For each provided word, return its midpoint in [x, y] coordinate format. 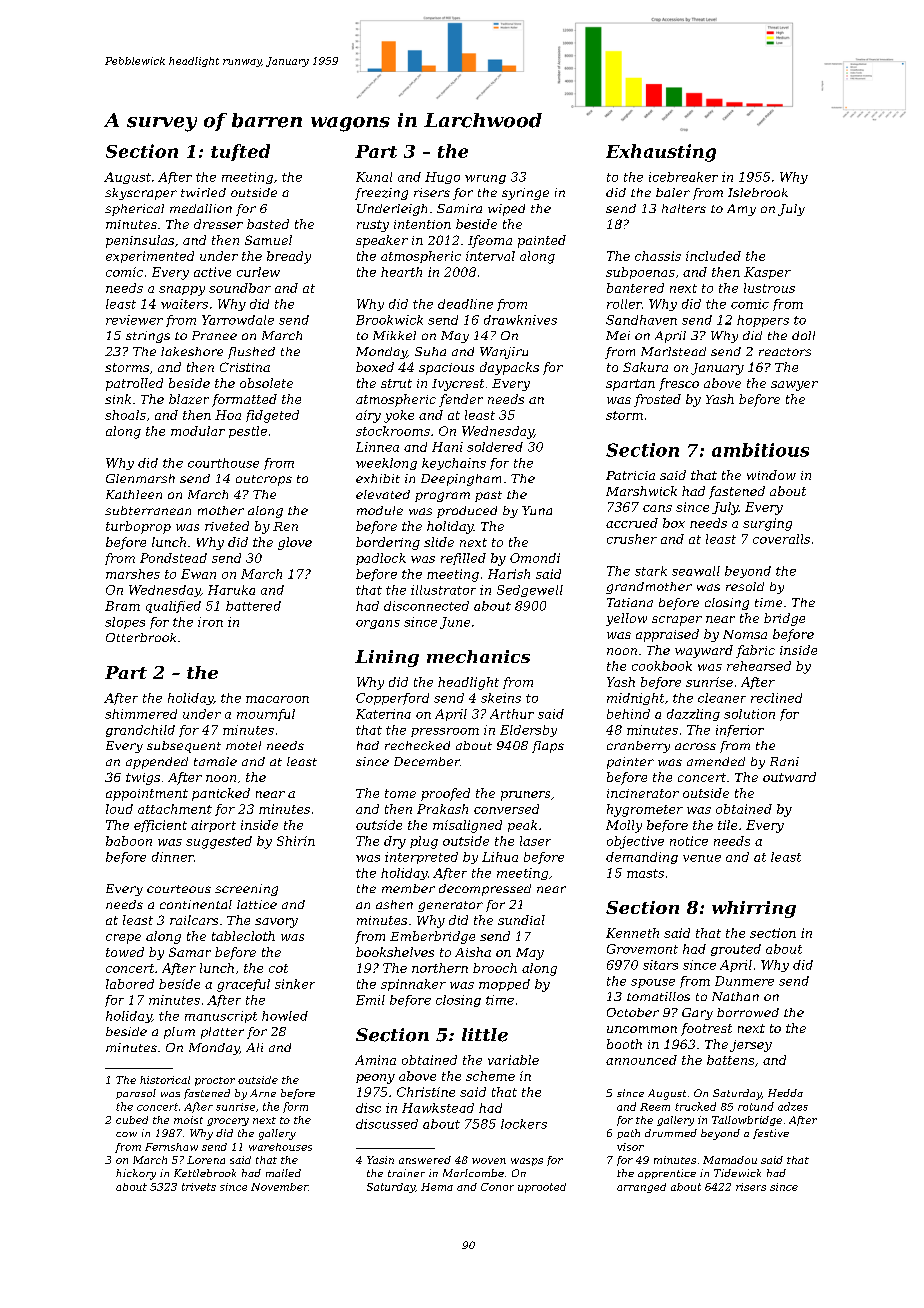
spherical [134, 210]
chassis [658, 256]
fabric [755, 651]
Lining [387, 658]
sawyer [794, 386]
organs [378, 624]
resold [745, 586]
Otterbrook [141, 637]
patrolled [134, 384]
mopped [504, 985]
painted [542, 241]
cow [126, 1134]
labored [130, 984]
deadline [465, 304]
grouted [736, 950]
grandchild [140, 731]
